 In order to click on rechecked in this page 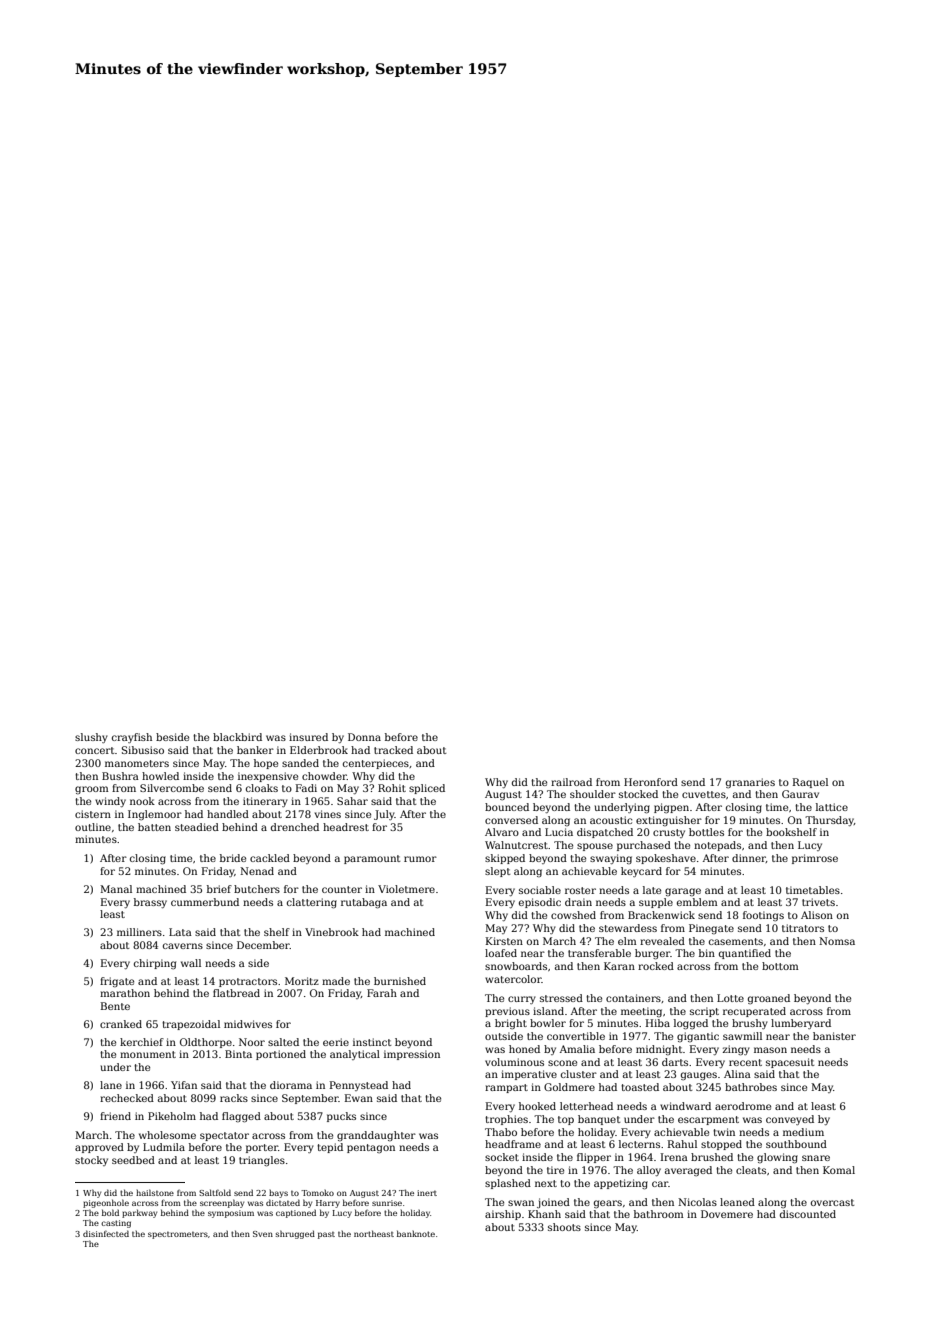, I will do `click(127, 1098)`.
